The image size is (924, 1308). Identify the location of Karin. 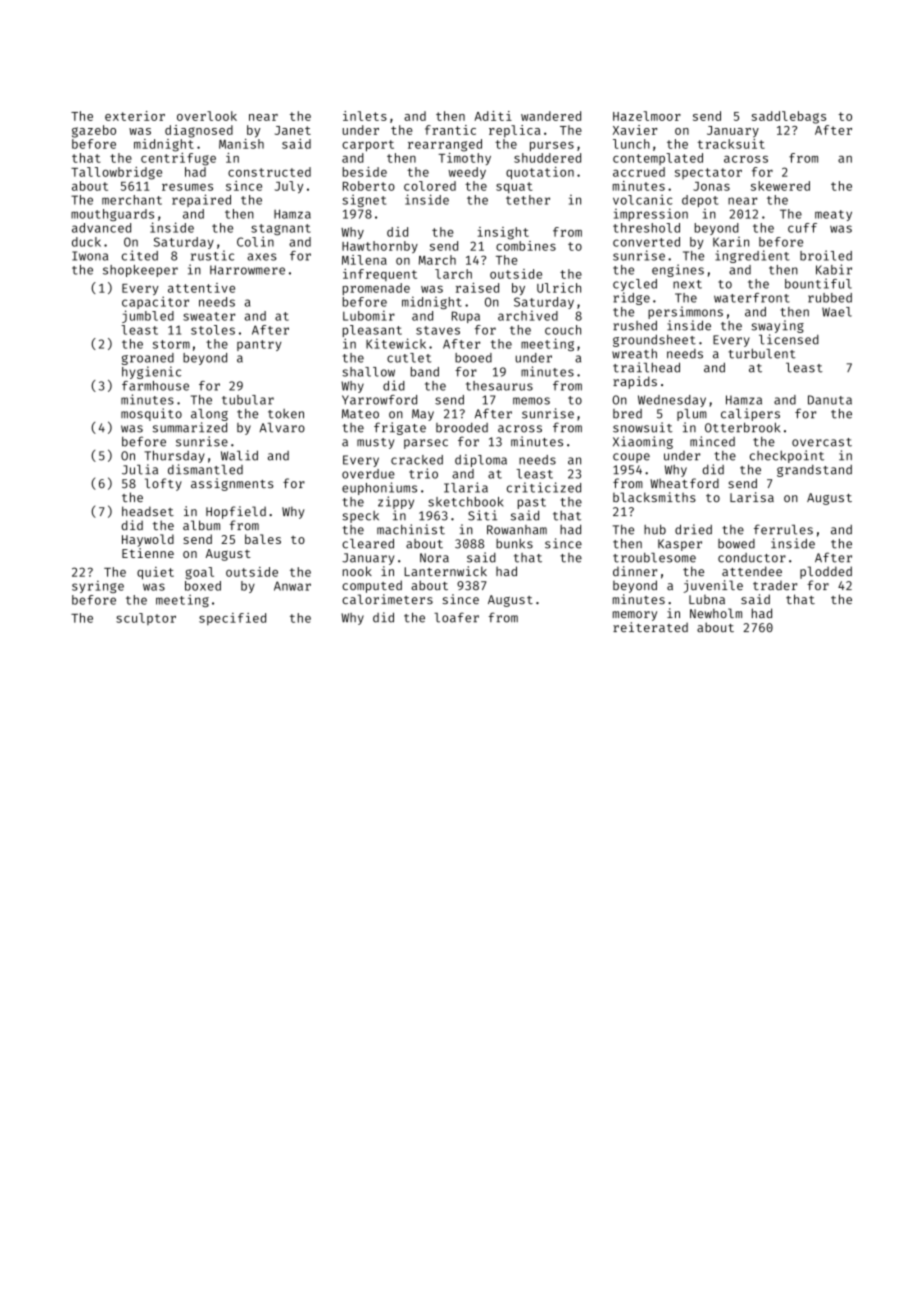
(731, 242).
